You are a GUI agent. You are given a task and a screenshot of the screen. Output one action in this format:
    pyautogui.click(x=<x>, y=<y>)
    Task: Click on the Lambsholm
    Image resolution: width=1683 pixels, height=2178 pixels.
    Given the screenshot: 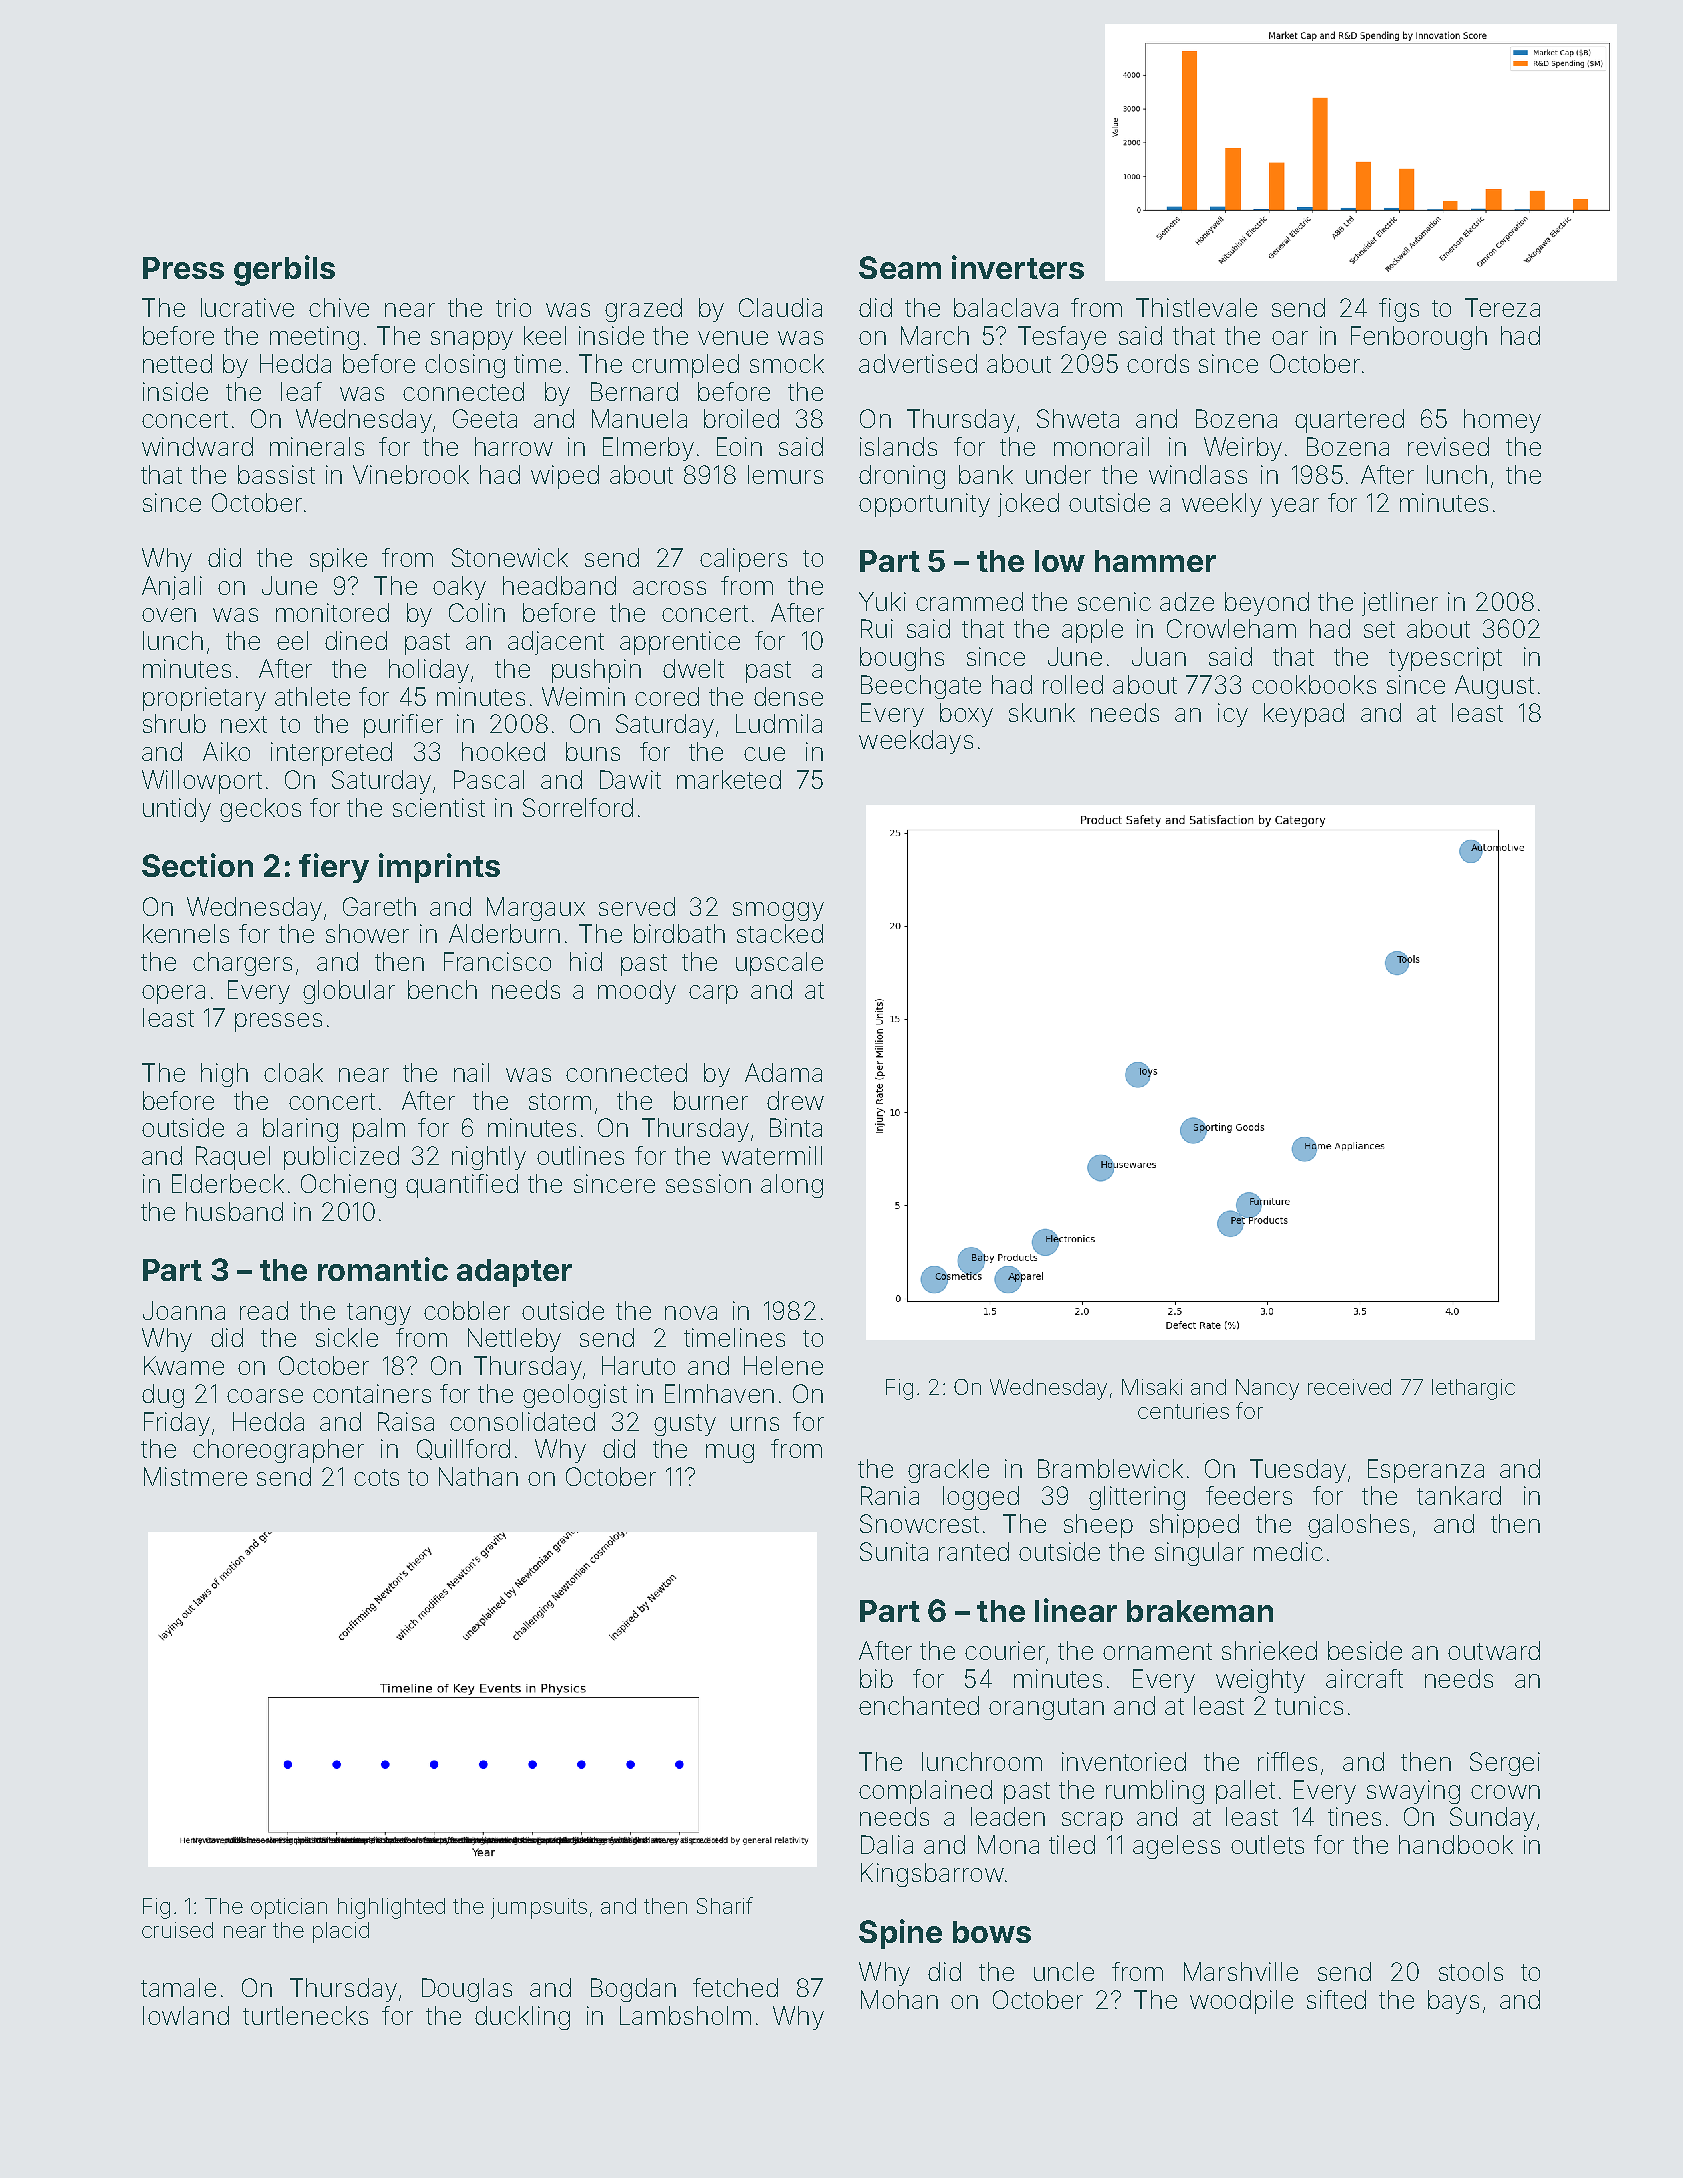 What is the action you would take?
    pyautogui.click(x=685, y=2015)
